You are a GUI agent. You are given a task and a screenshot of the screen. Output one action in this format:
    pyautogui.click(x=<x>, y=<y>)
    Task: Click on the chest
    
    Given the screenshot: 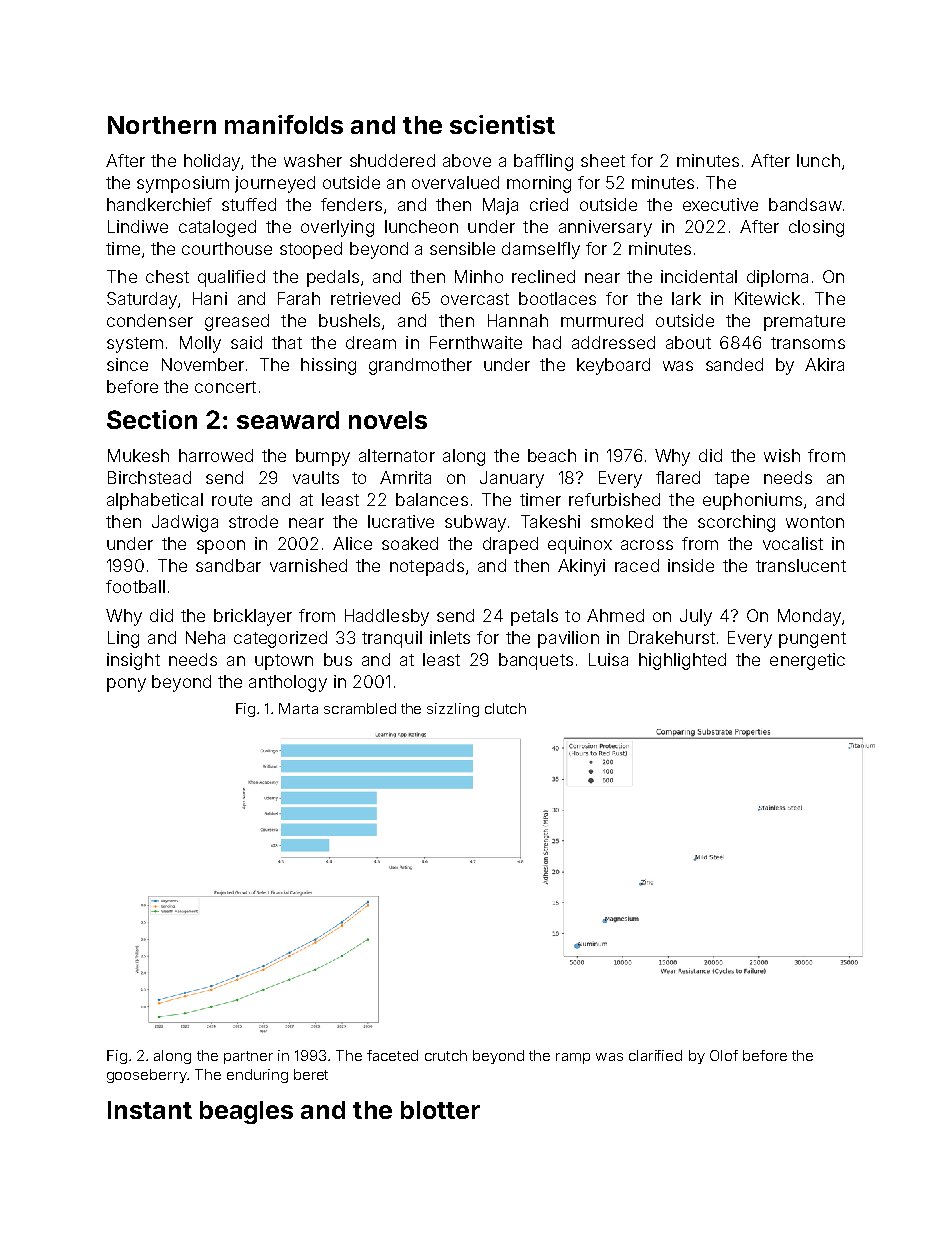 What is the action you would take?
    pyautogui.click(x=167, y=276)
